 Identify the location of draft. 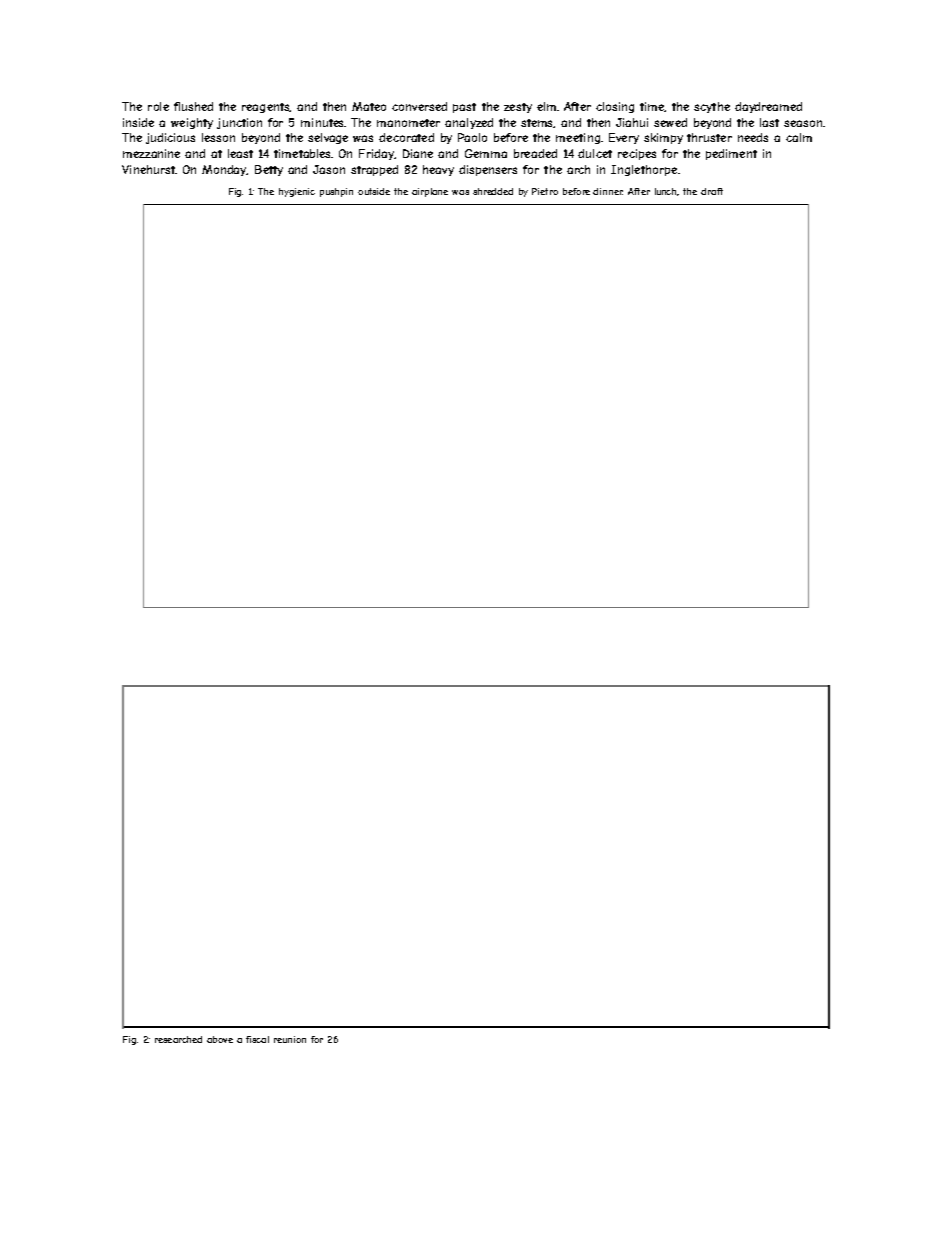
(712, 191).
